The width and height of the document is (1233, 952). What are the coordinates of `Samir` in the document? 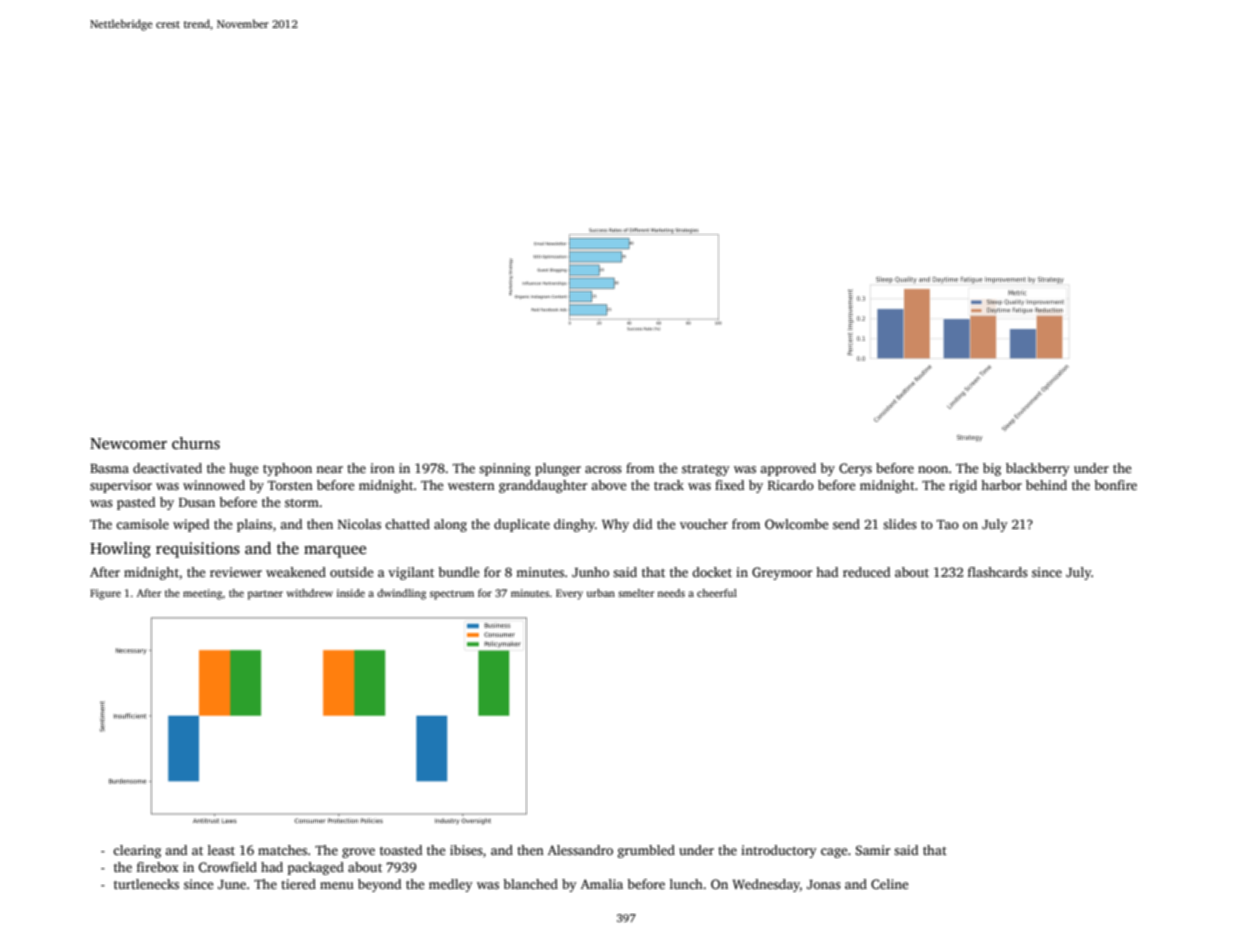 It's located at (873, 850).
